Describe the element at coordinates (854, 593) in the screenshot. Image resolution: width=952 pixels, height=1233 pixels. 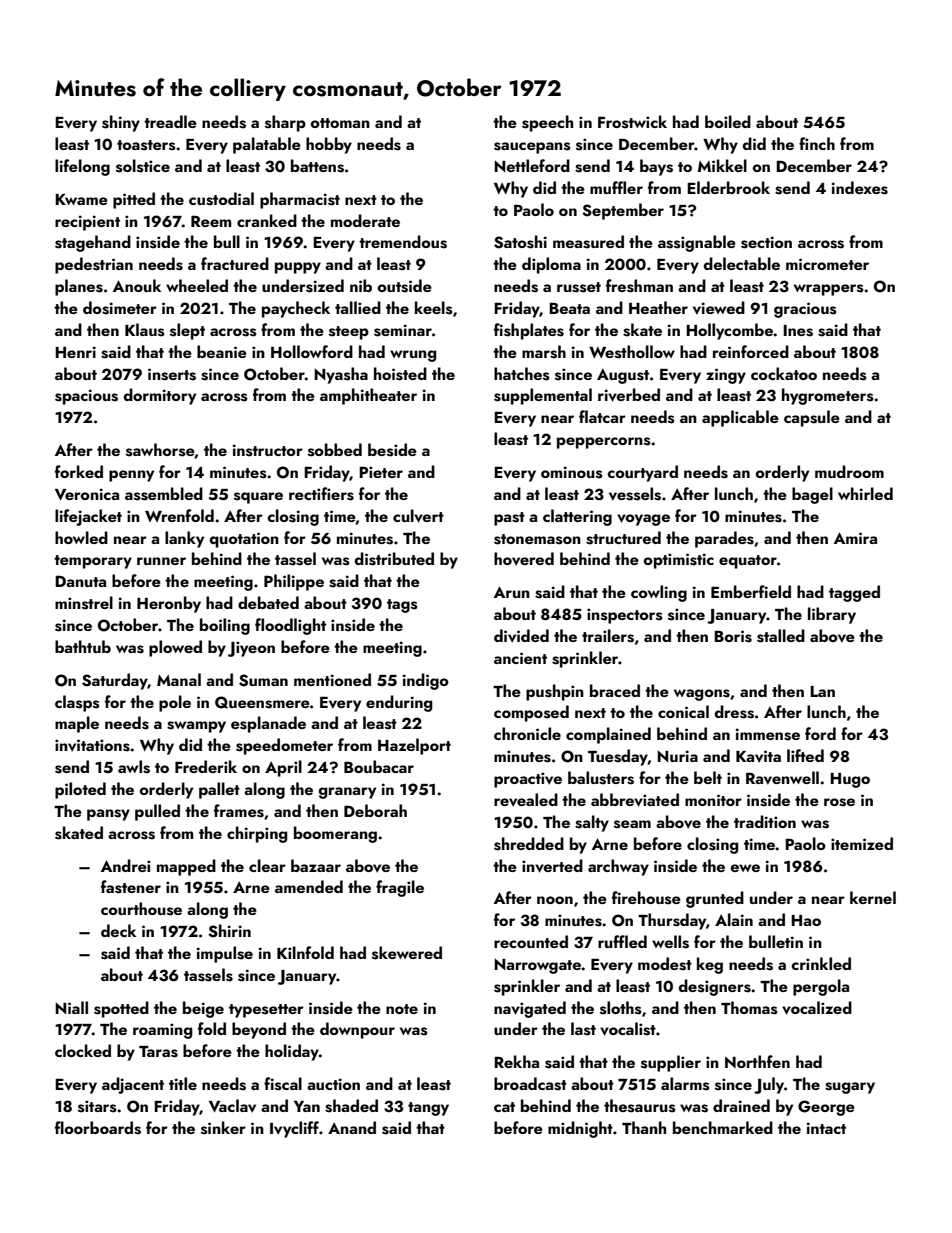
I see `tagged` at that location.
